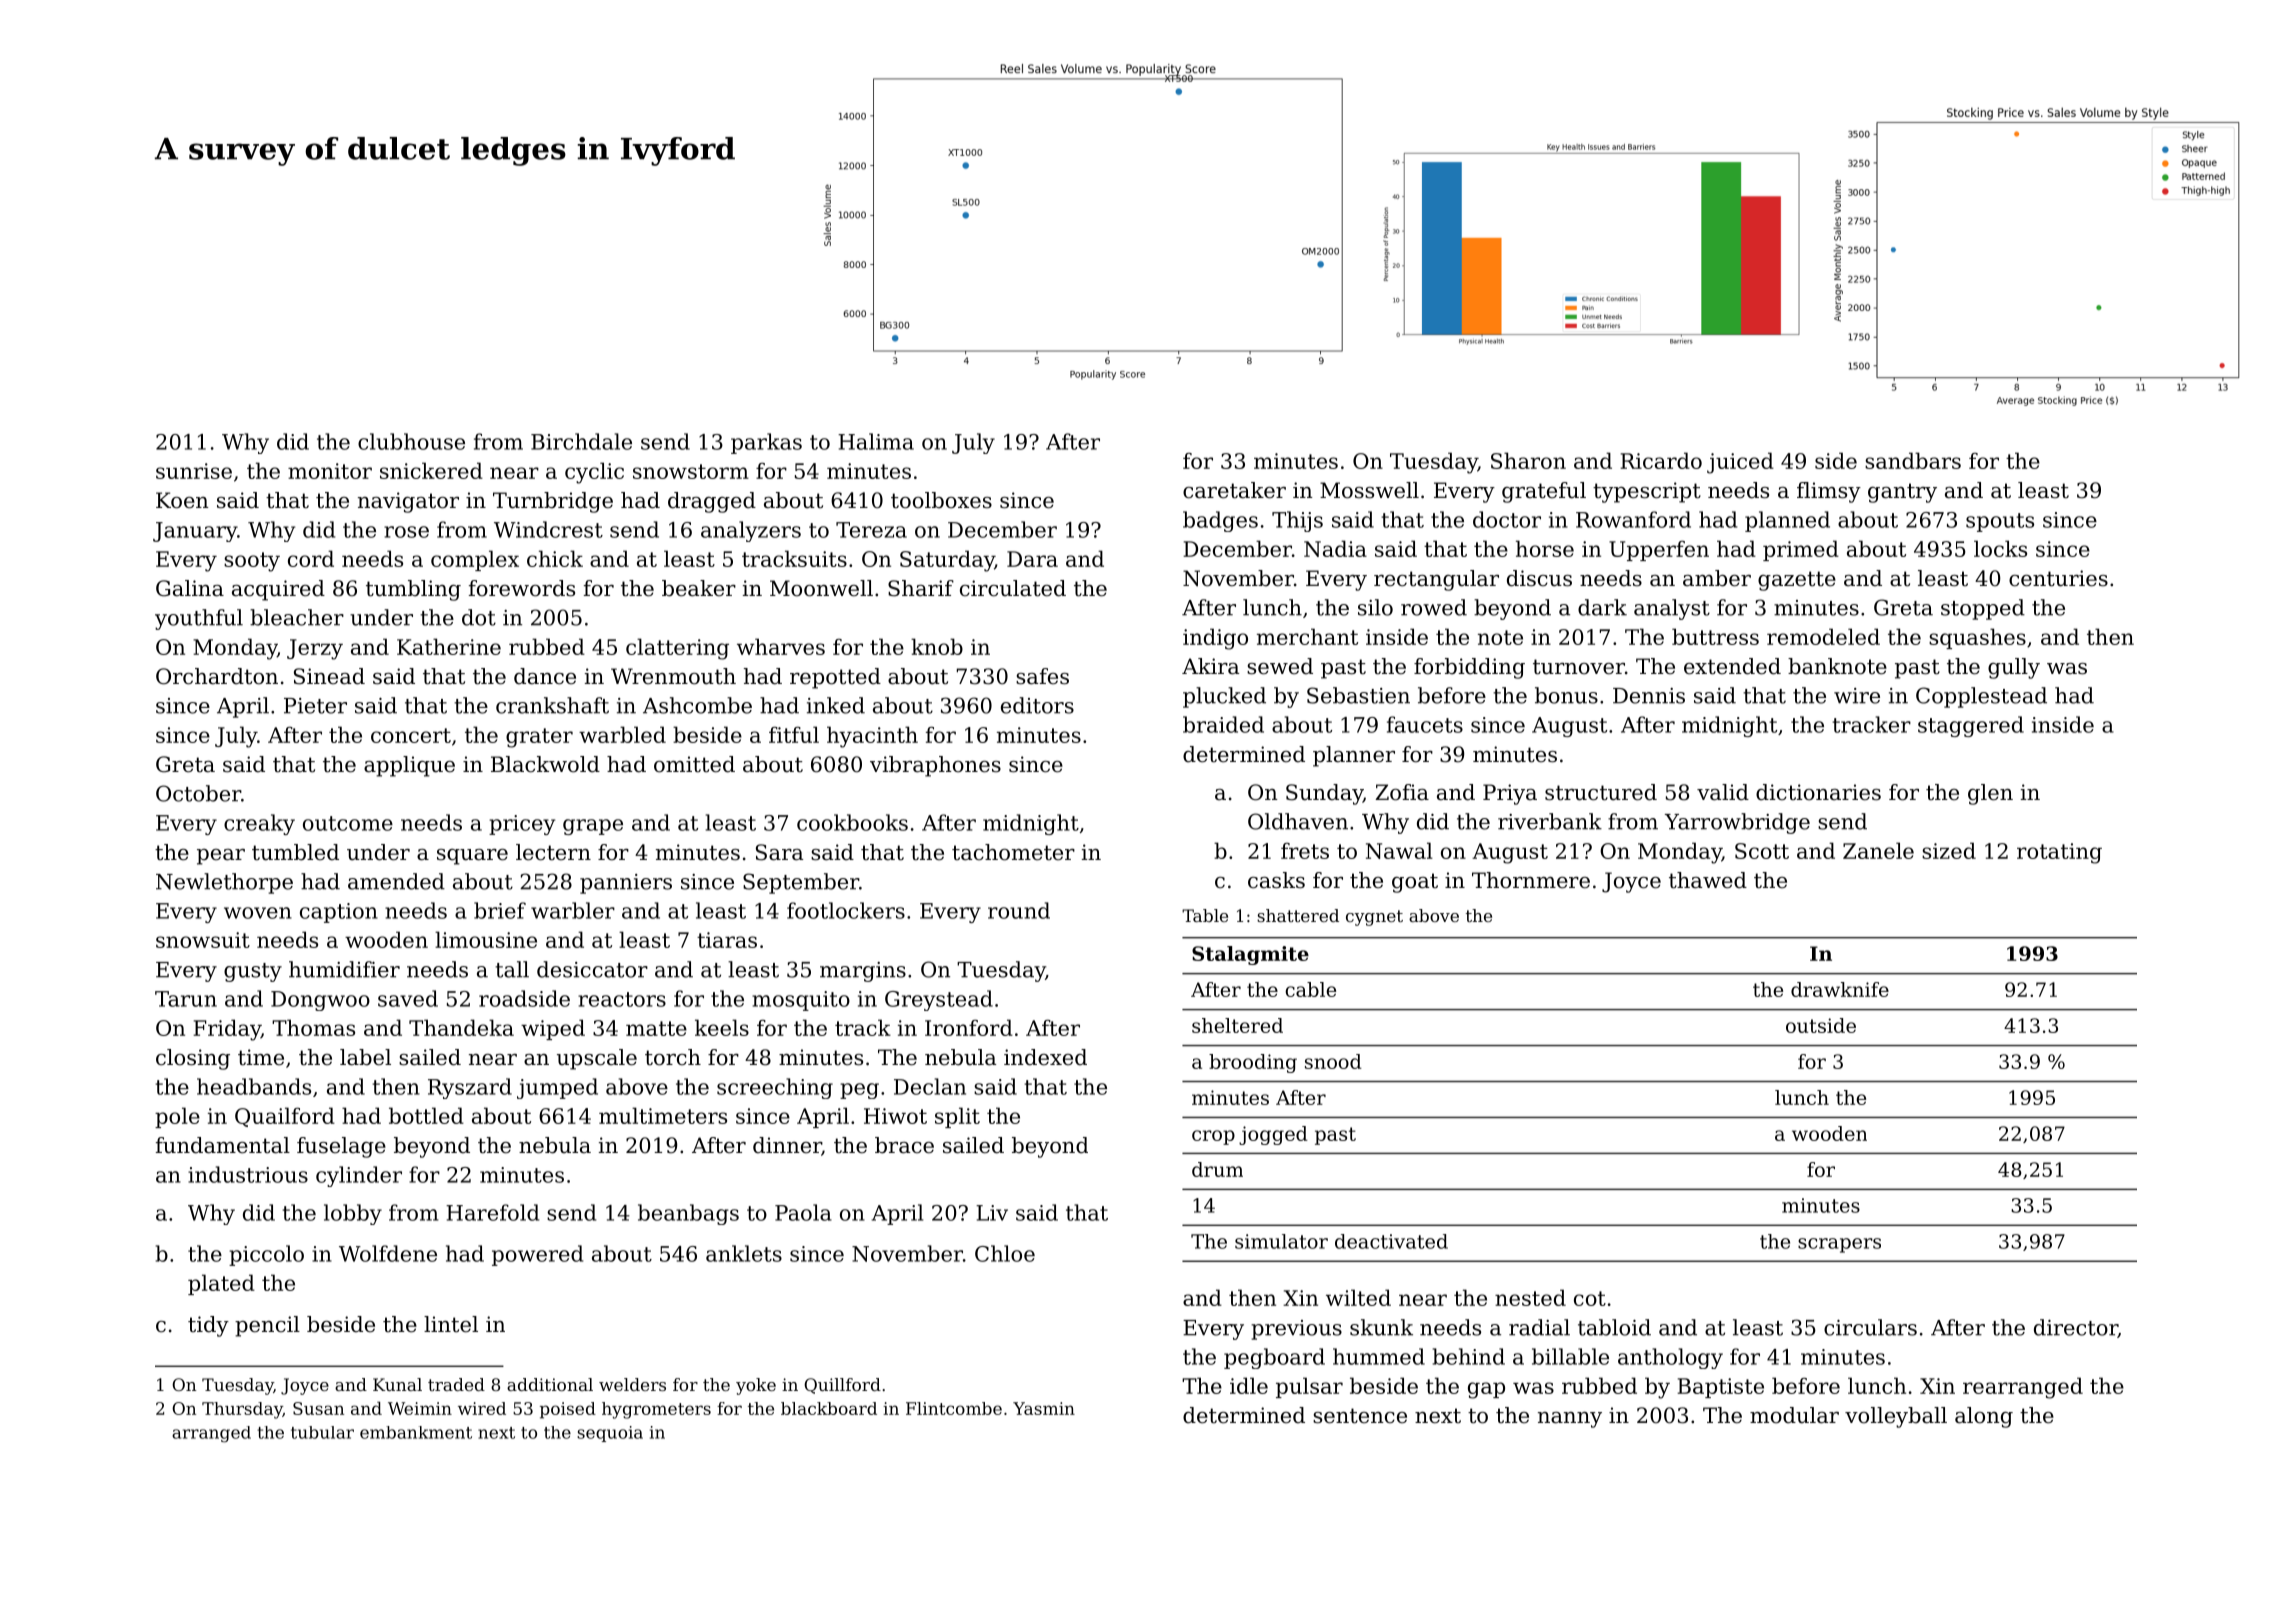  What do you see at coordinates (1425, 724) in the screenshot?
I see `faucets` at bounding box center [1425, 724].
